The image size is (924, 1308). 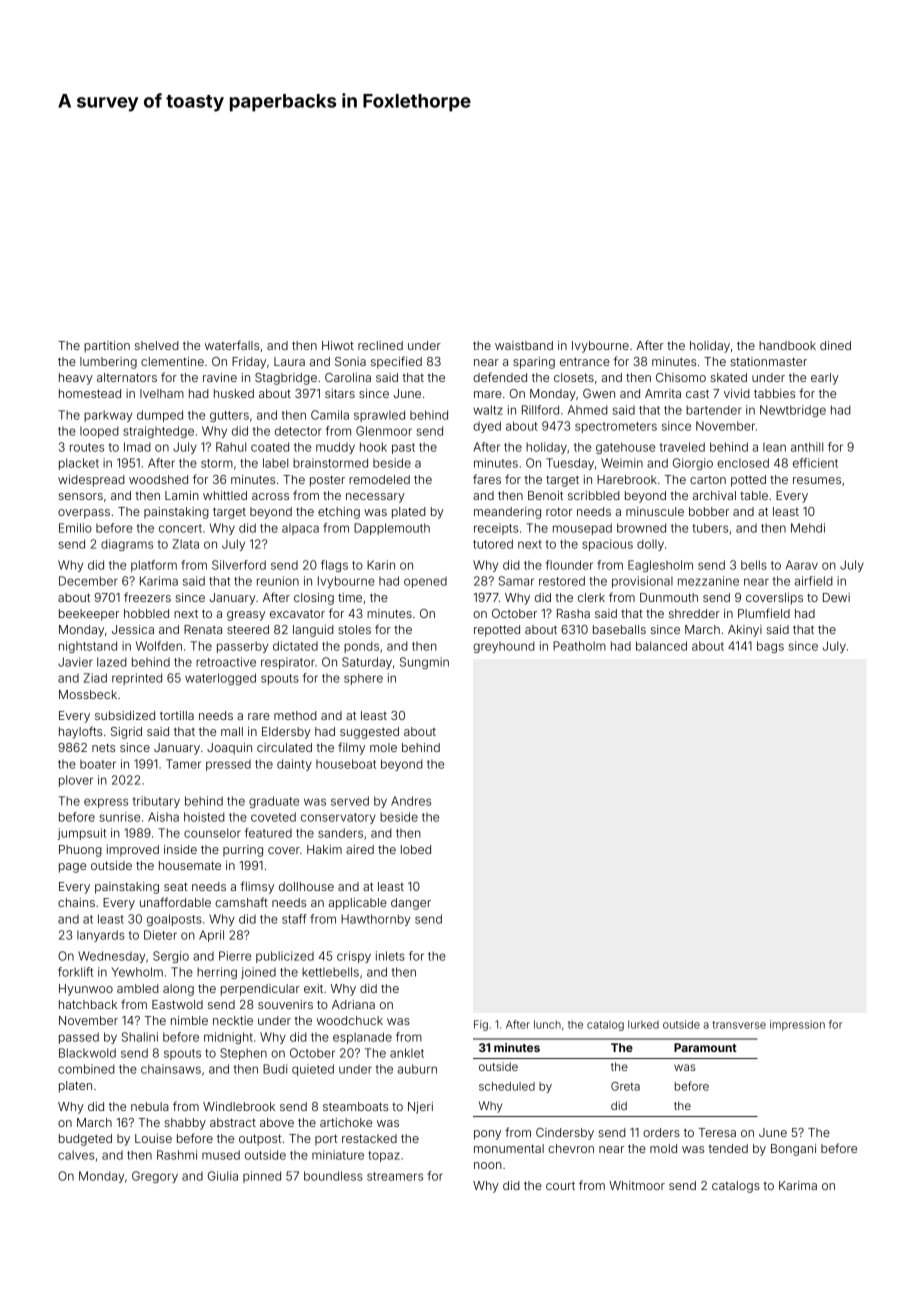 What do you see at coordinates (355, 1106) in the screenshot?
I see `steamboats` at bounding box center [355, 1106].
